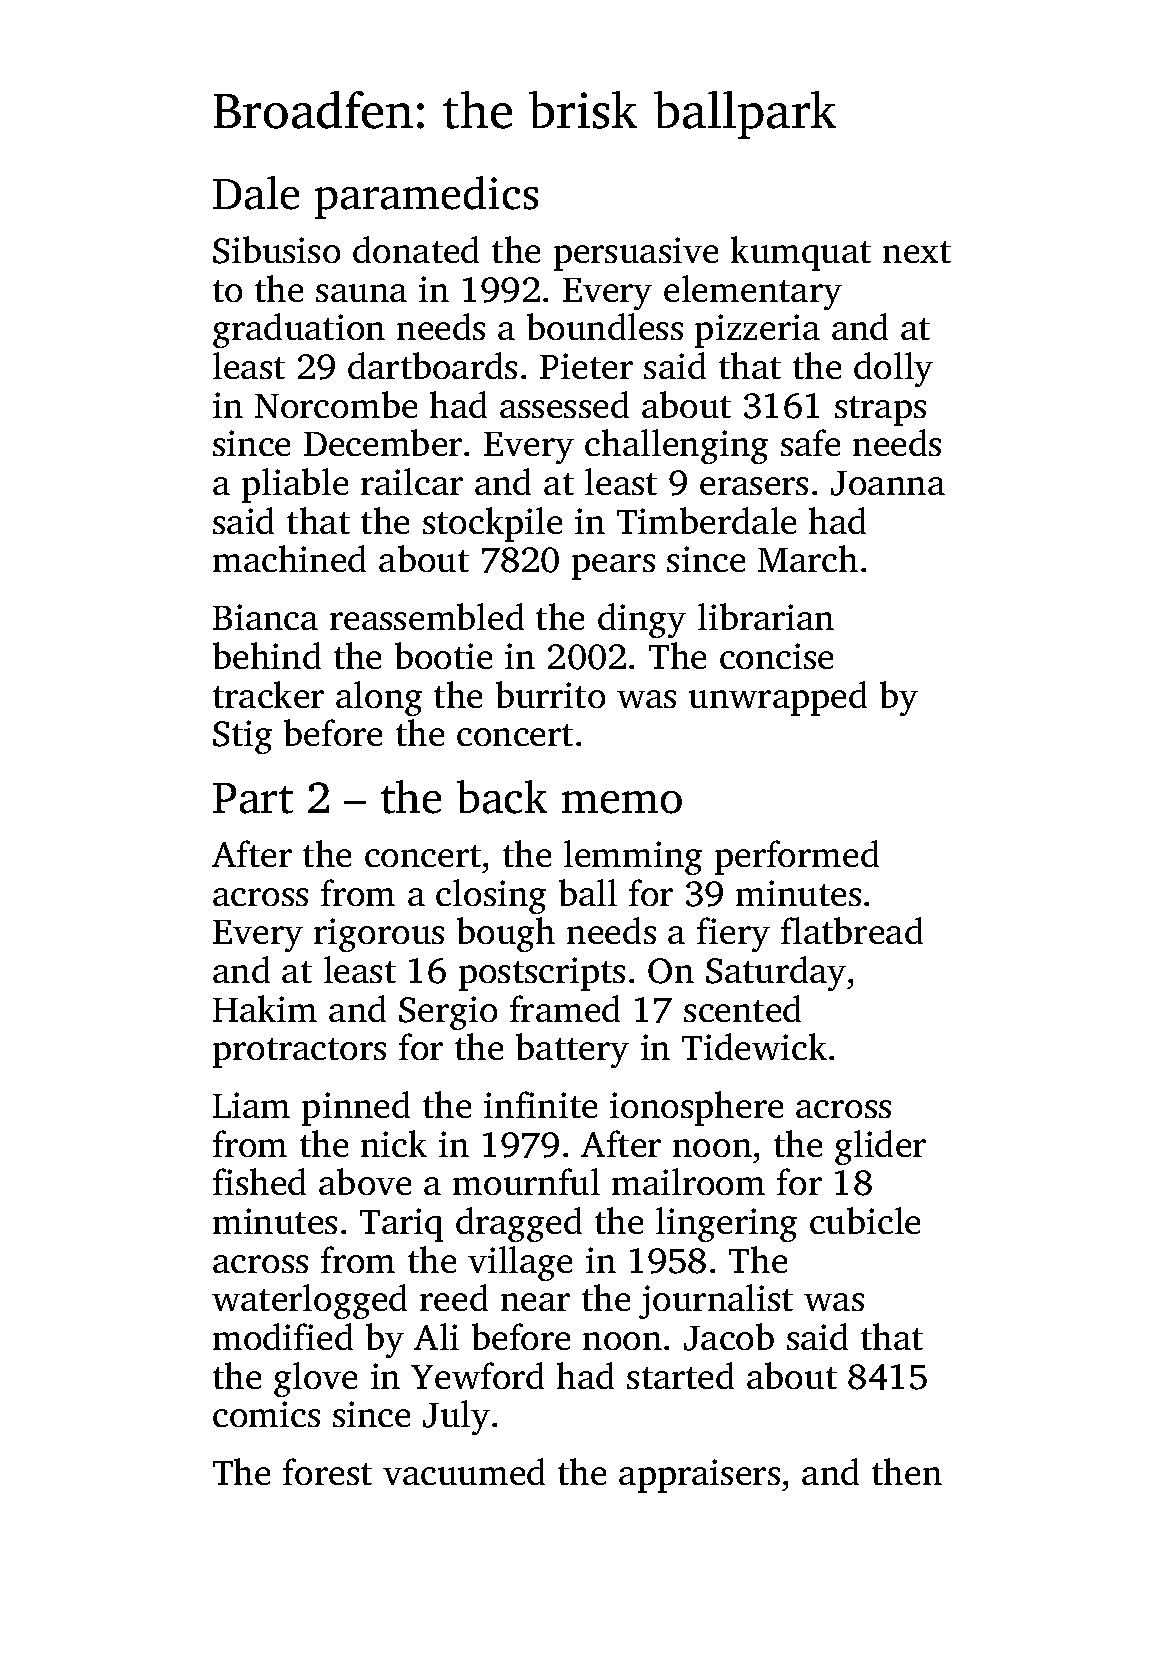 This image has width=1165, height=1654. What do you see at coordinates (852, 930) in the image?
I see `flatbread` at bounding box center [852, 930].
